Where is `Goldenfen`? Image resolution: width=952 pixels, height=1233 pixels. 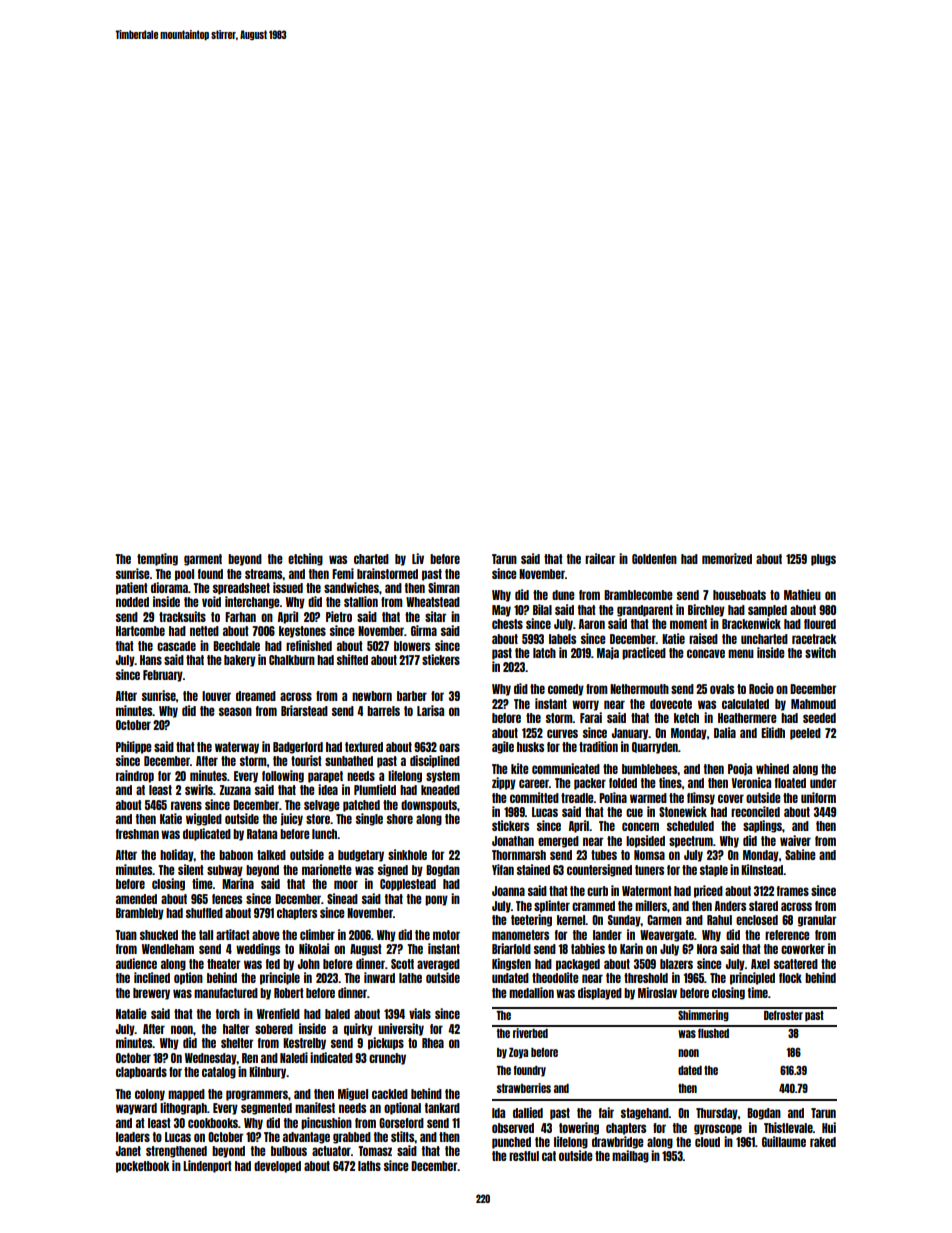
Goldenfen is located at coordinates (654, 559).
